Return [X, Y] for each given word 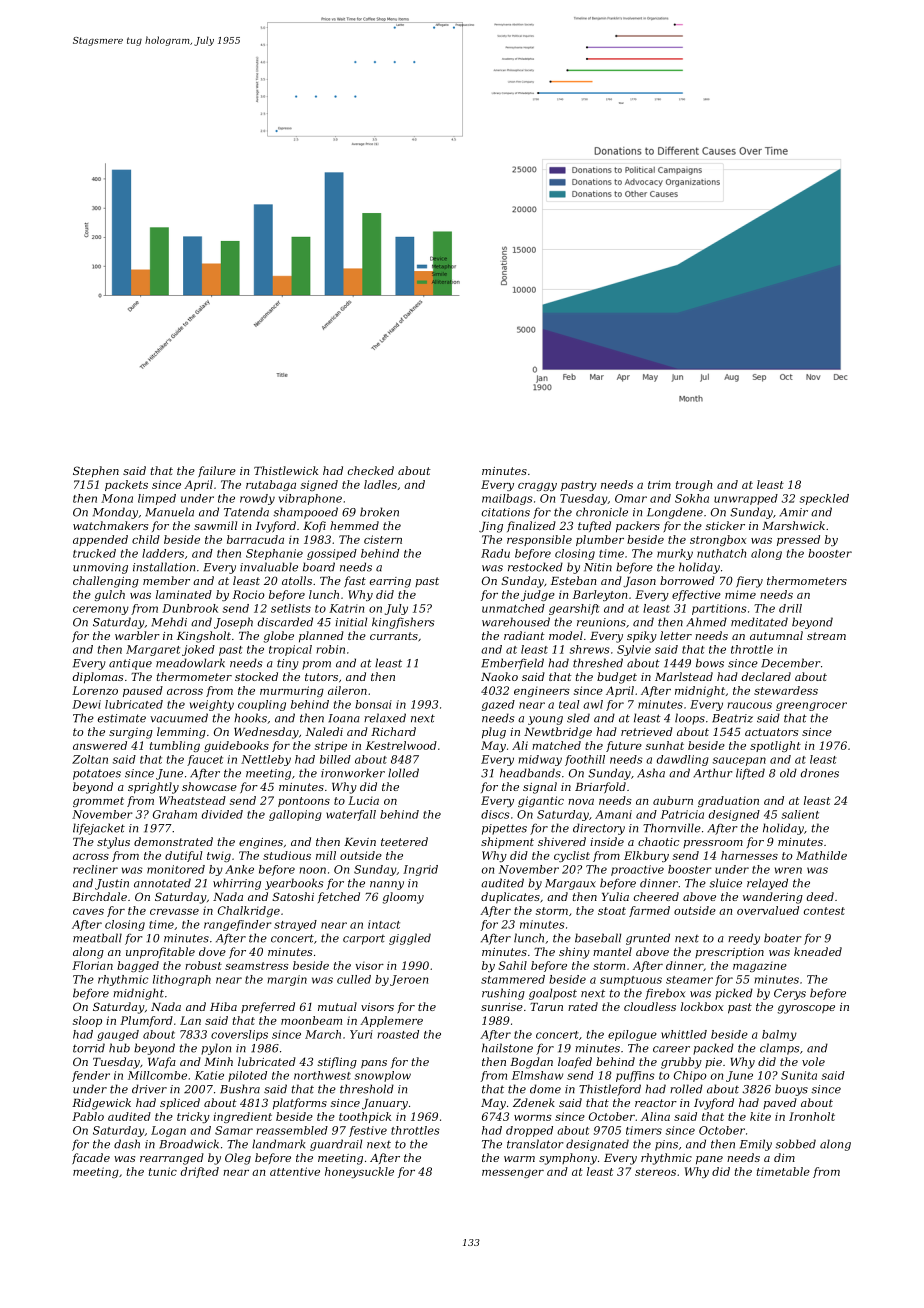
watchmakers [110, 525]
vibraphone [310, 499]
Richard [393, 731]
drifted [199, 1172]
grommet [98, 802]
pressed [798, 540]
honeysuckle [359, 1172]
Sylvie [634, 650]
